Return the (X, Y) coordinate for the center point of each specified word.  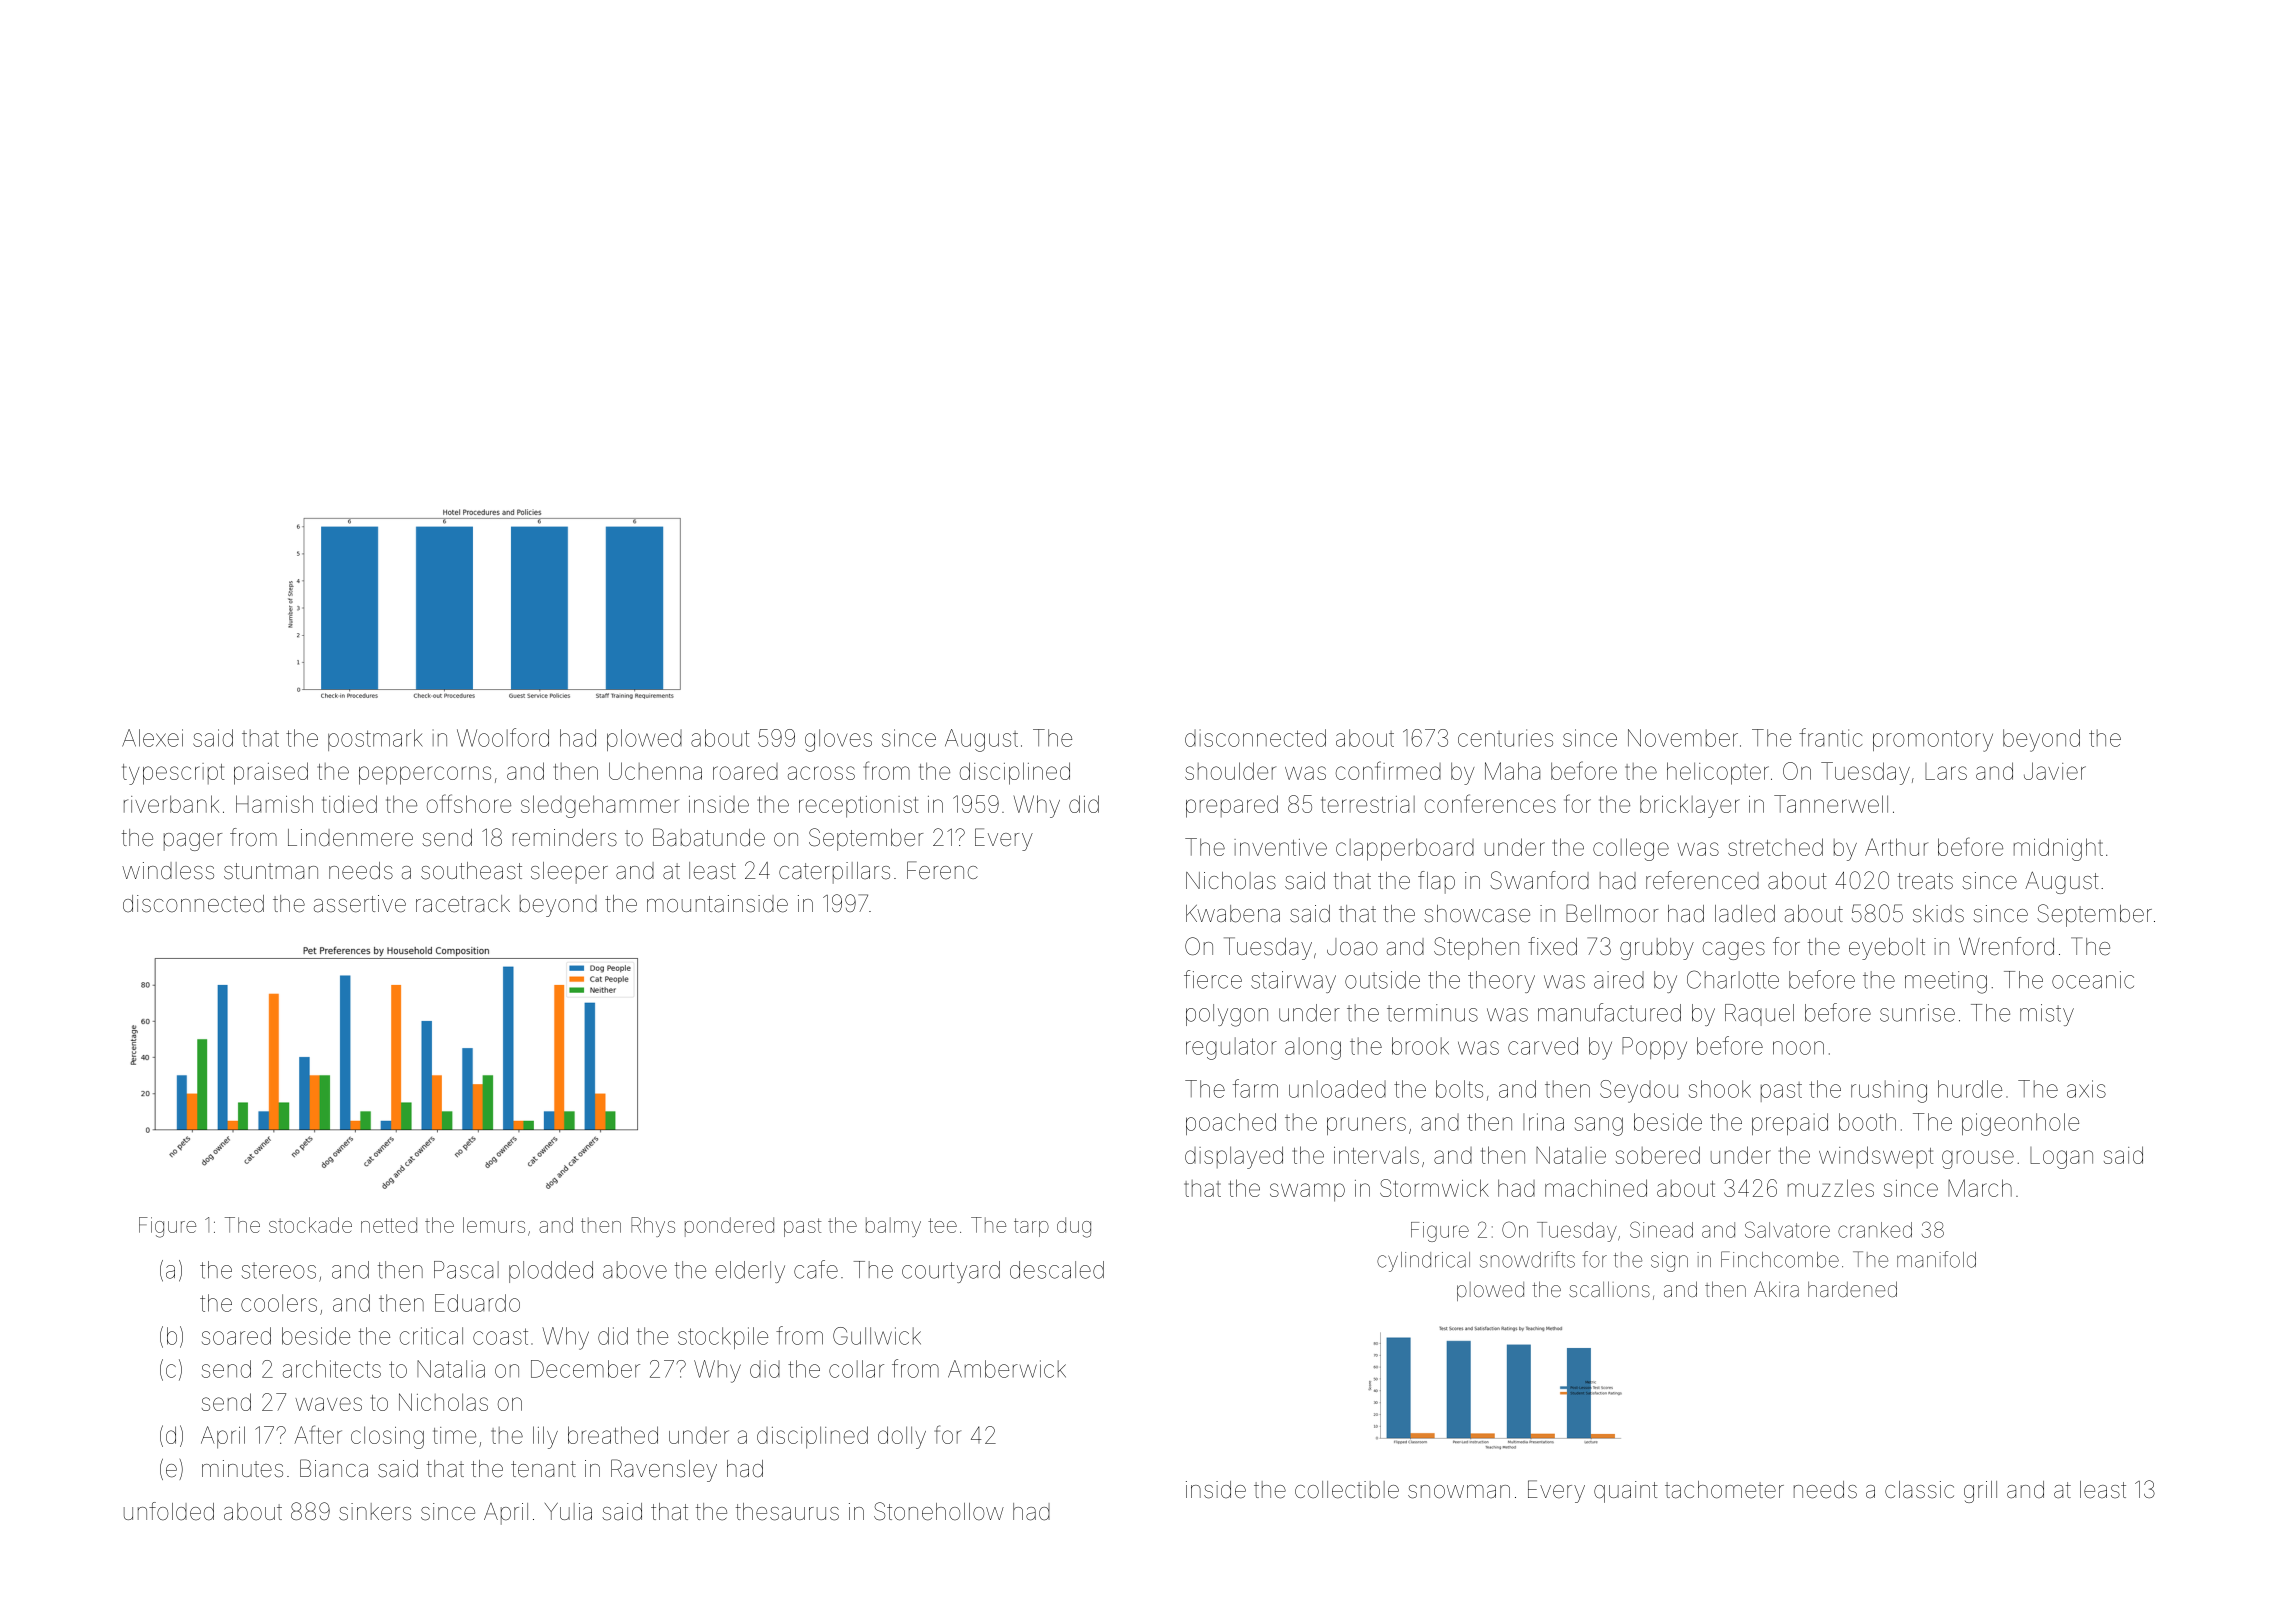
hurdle (1970, 1089)
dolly (902, 1437)
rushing (1889, 1091)
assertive (360, 904)
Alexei (152, 738)
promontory (1933, 741)
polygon (1227, 1015)
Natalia (451, 1369)
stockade (310, 1225)
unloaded (1337, 1089)
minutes (242, 1469)
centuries (1505, 738)
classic (1919, 1490)
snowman (1459, 1492)
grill (1980, 1492)
